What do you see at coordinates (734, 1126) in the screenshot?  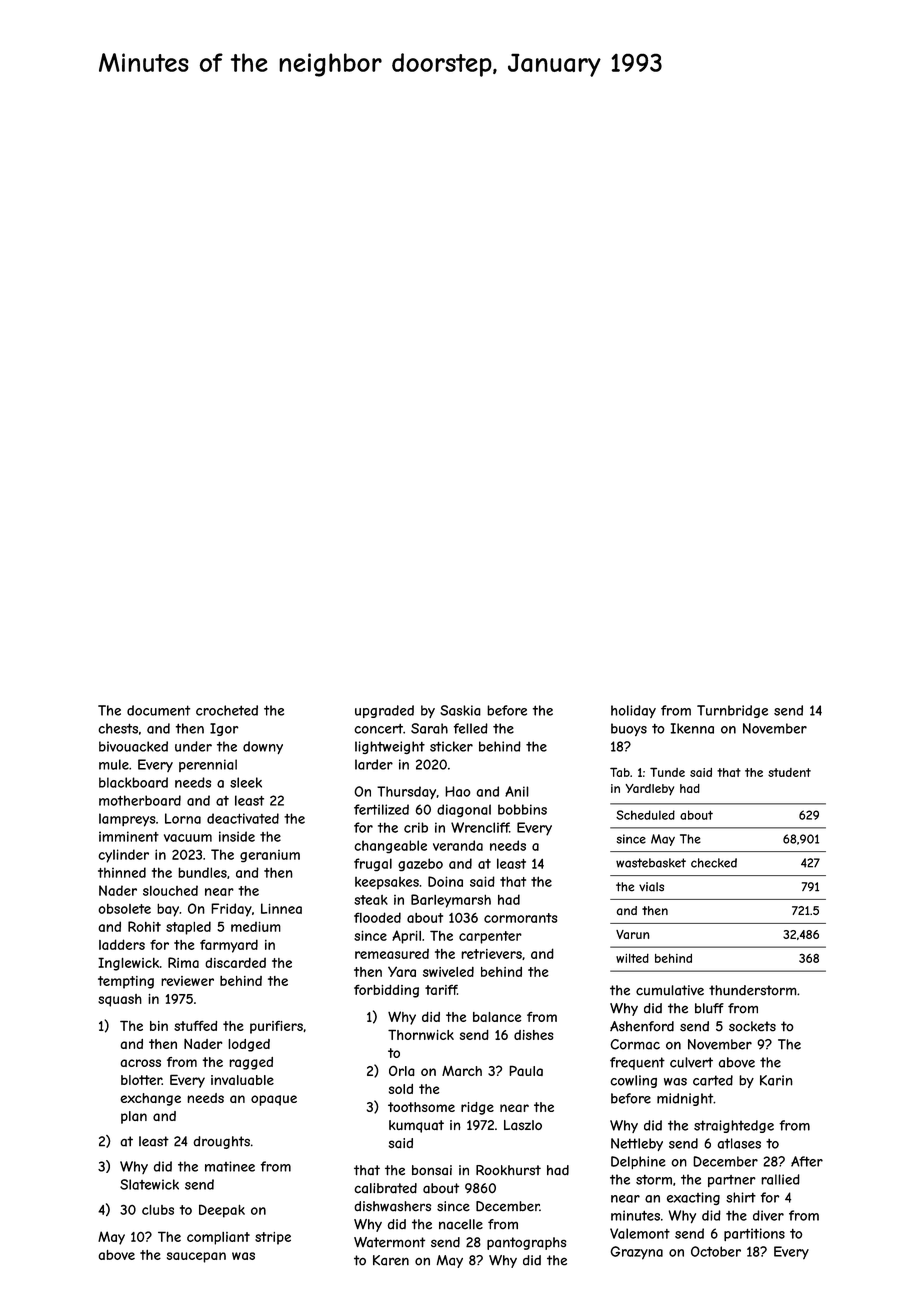 I see `straightedge` at bounding box center [734, 1126].
